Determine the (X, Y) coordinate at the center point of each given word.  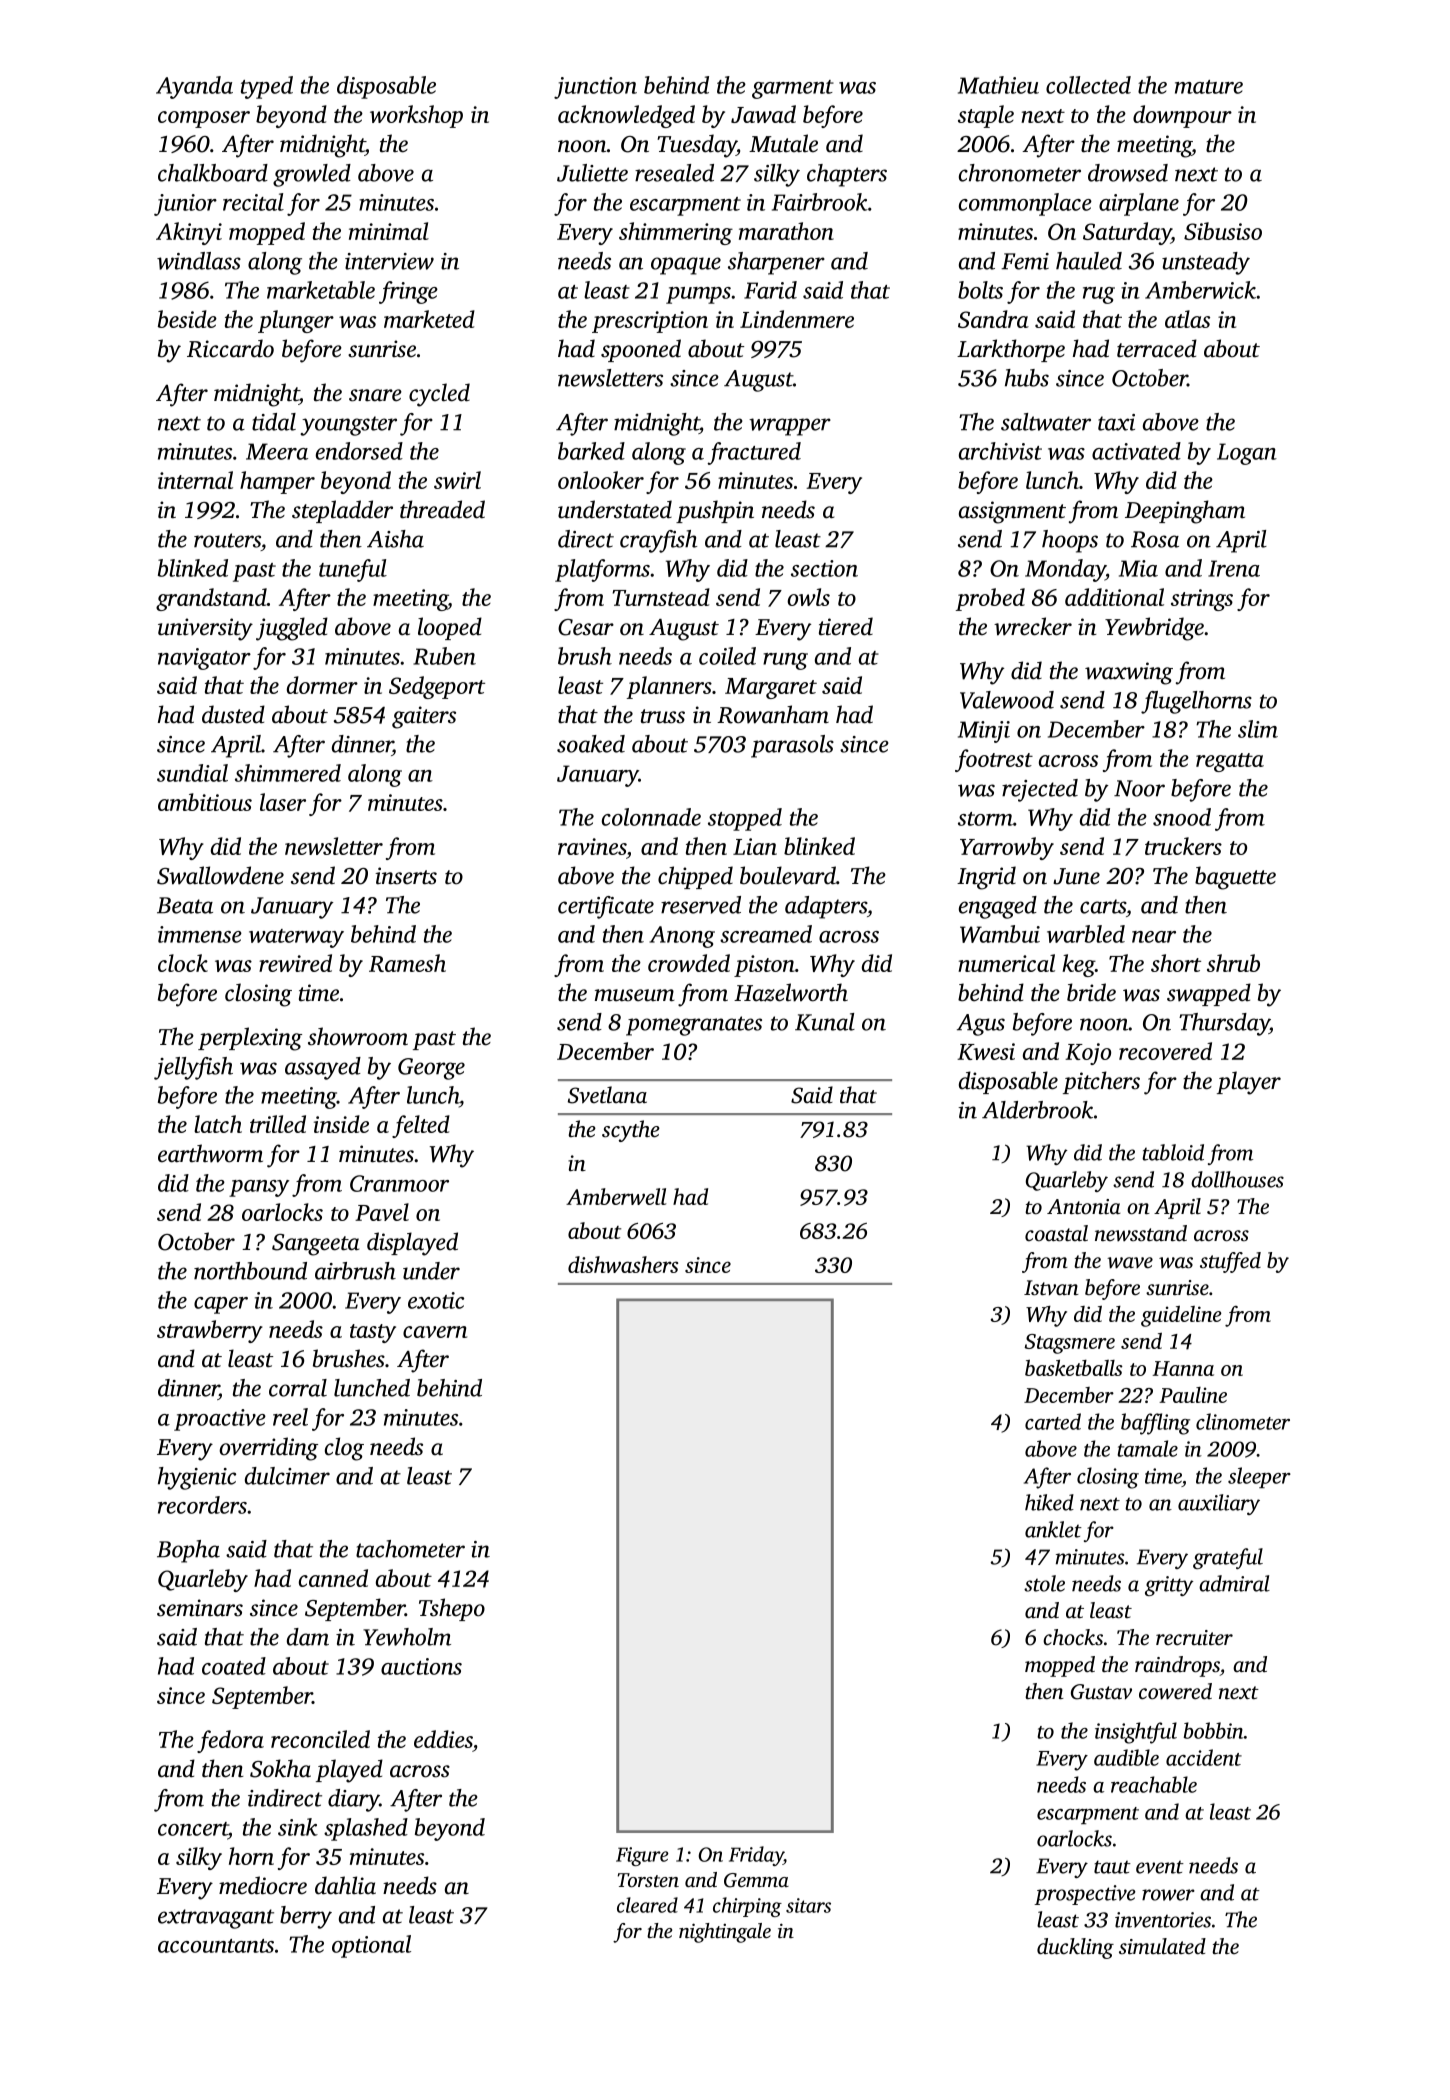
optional (371, 1946)
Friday (756, 1856)
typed (267, 87)
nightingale (725, 1933)
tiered (846, 626)
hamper (277, 482)
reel (290, 1417)
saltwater (1046, 422)
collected (1088, 85)
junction (595, 88)
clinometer (1243, 1421)
